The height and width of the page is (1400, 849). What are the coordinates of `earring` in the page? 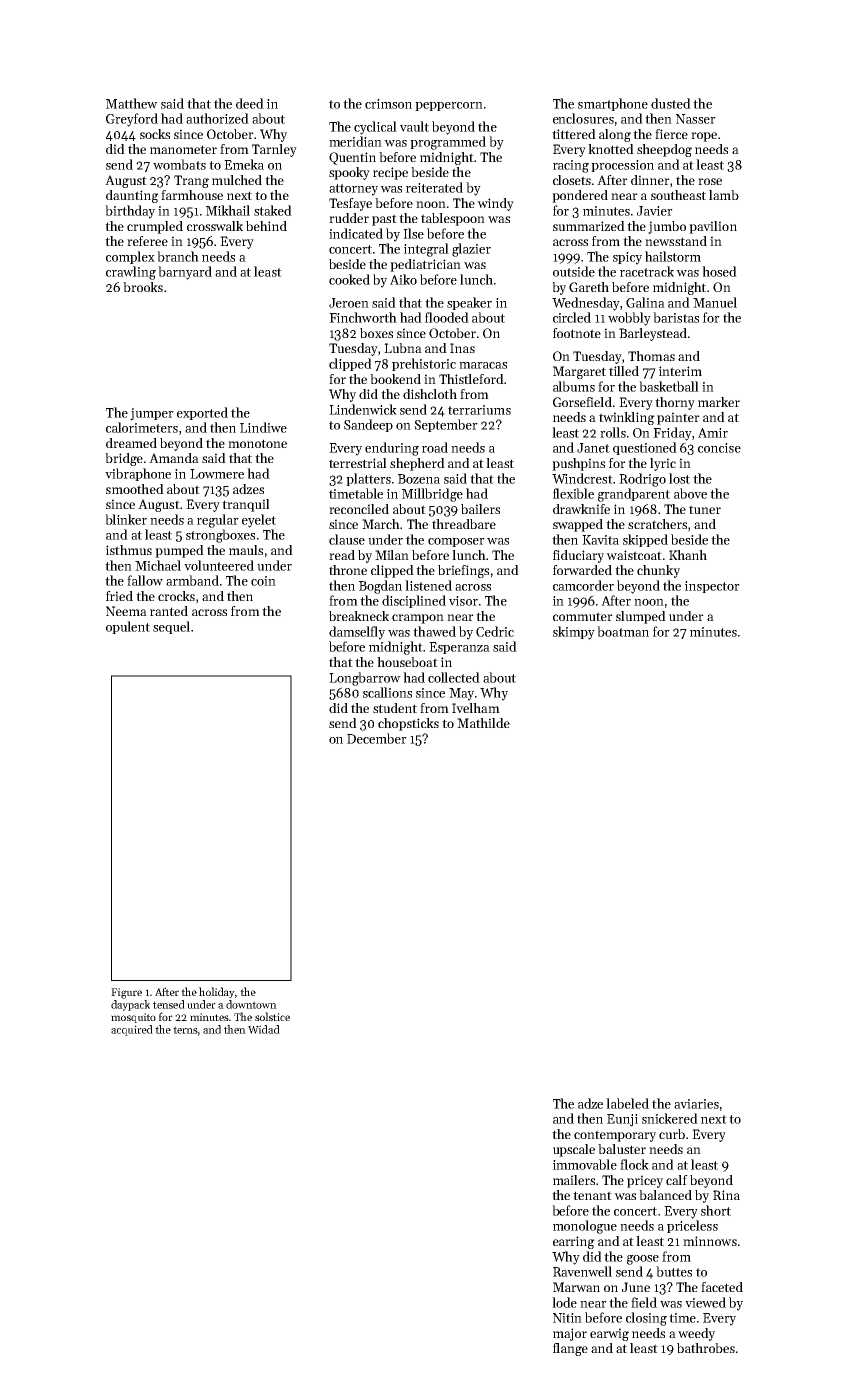 It's located at (574, 1242).
